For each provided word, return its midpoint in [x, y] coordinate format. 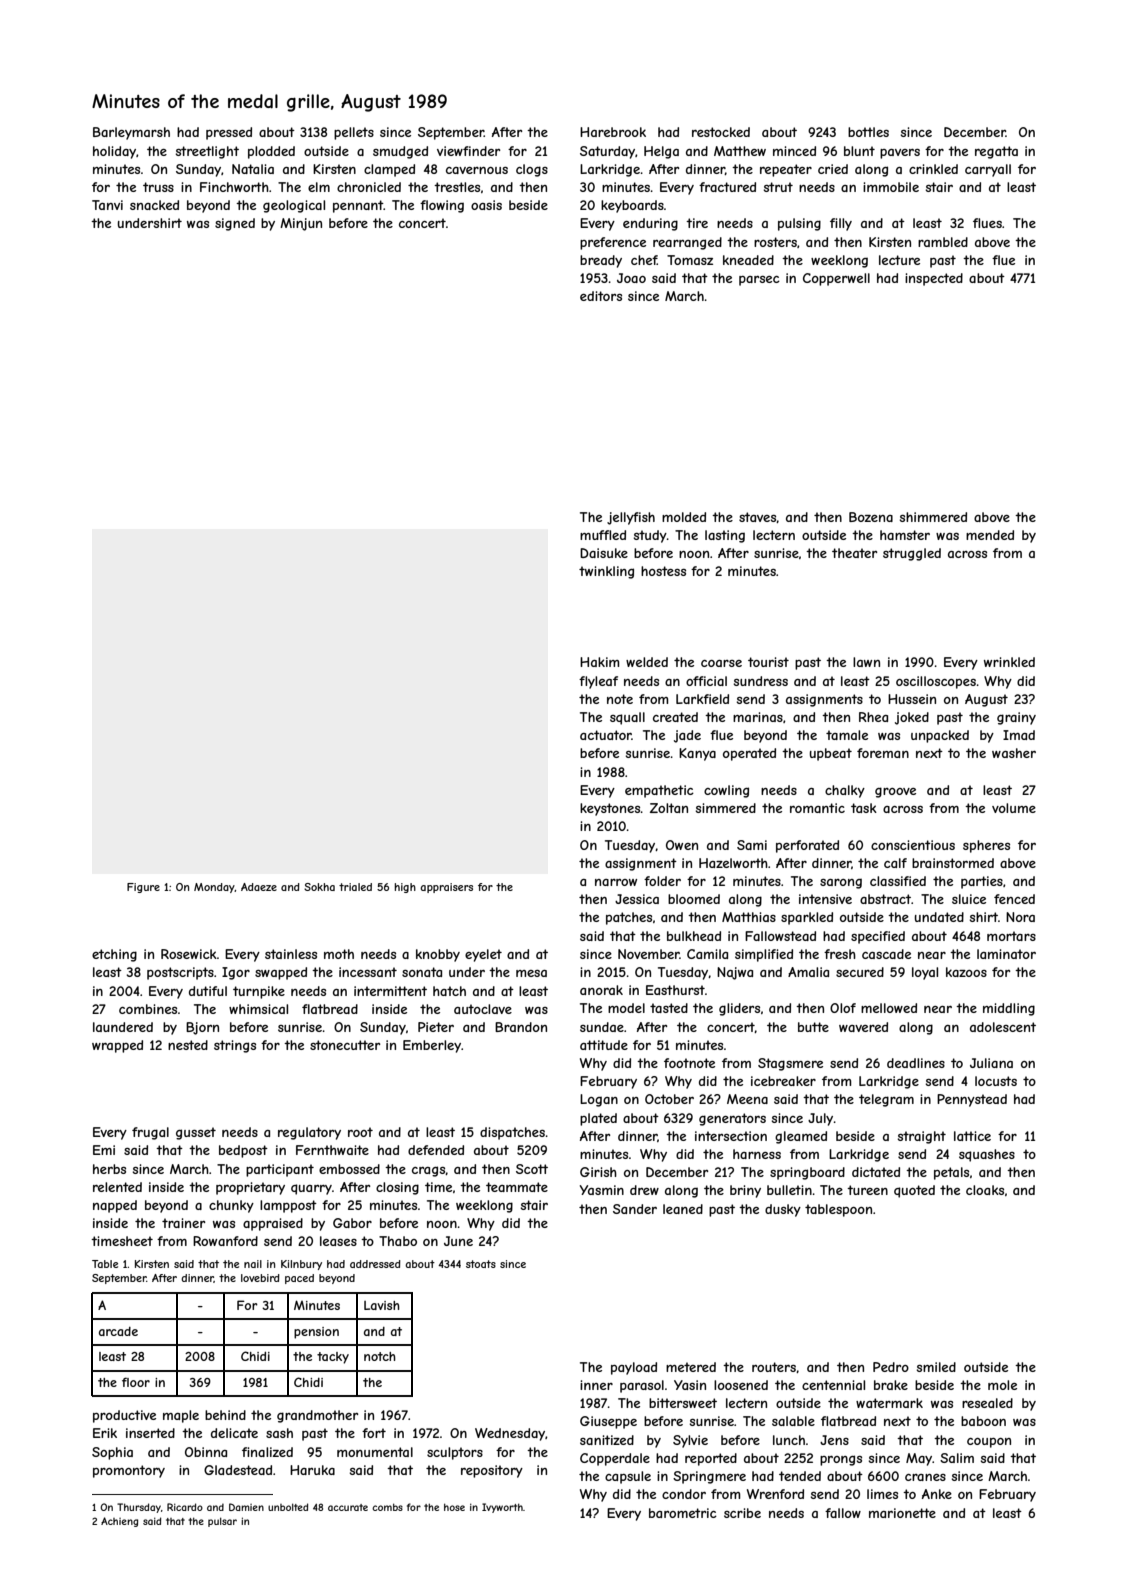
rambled [943, 242]
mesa [531, 973]
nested [188, 1045]
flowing [442, 206]
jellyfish [631, 518]
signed [235, 224]
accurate [348, 1507]
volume [1014, 808]
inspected [934, 279]
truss [158, 187]
